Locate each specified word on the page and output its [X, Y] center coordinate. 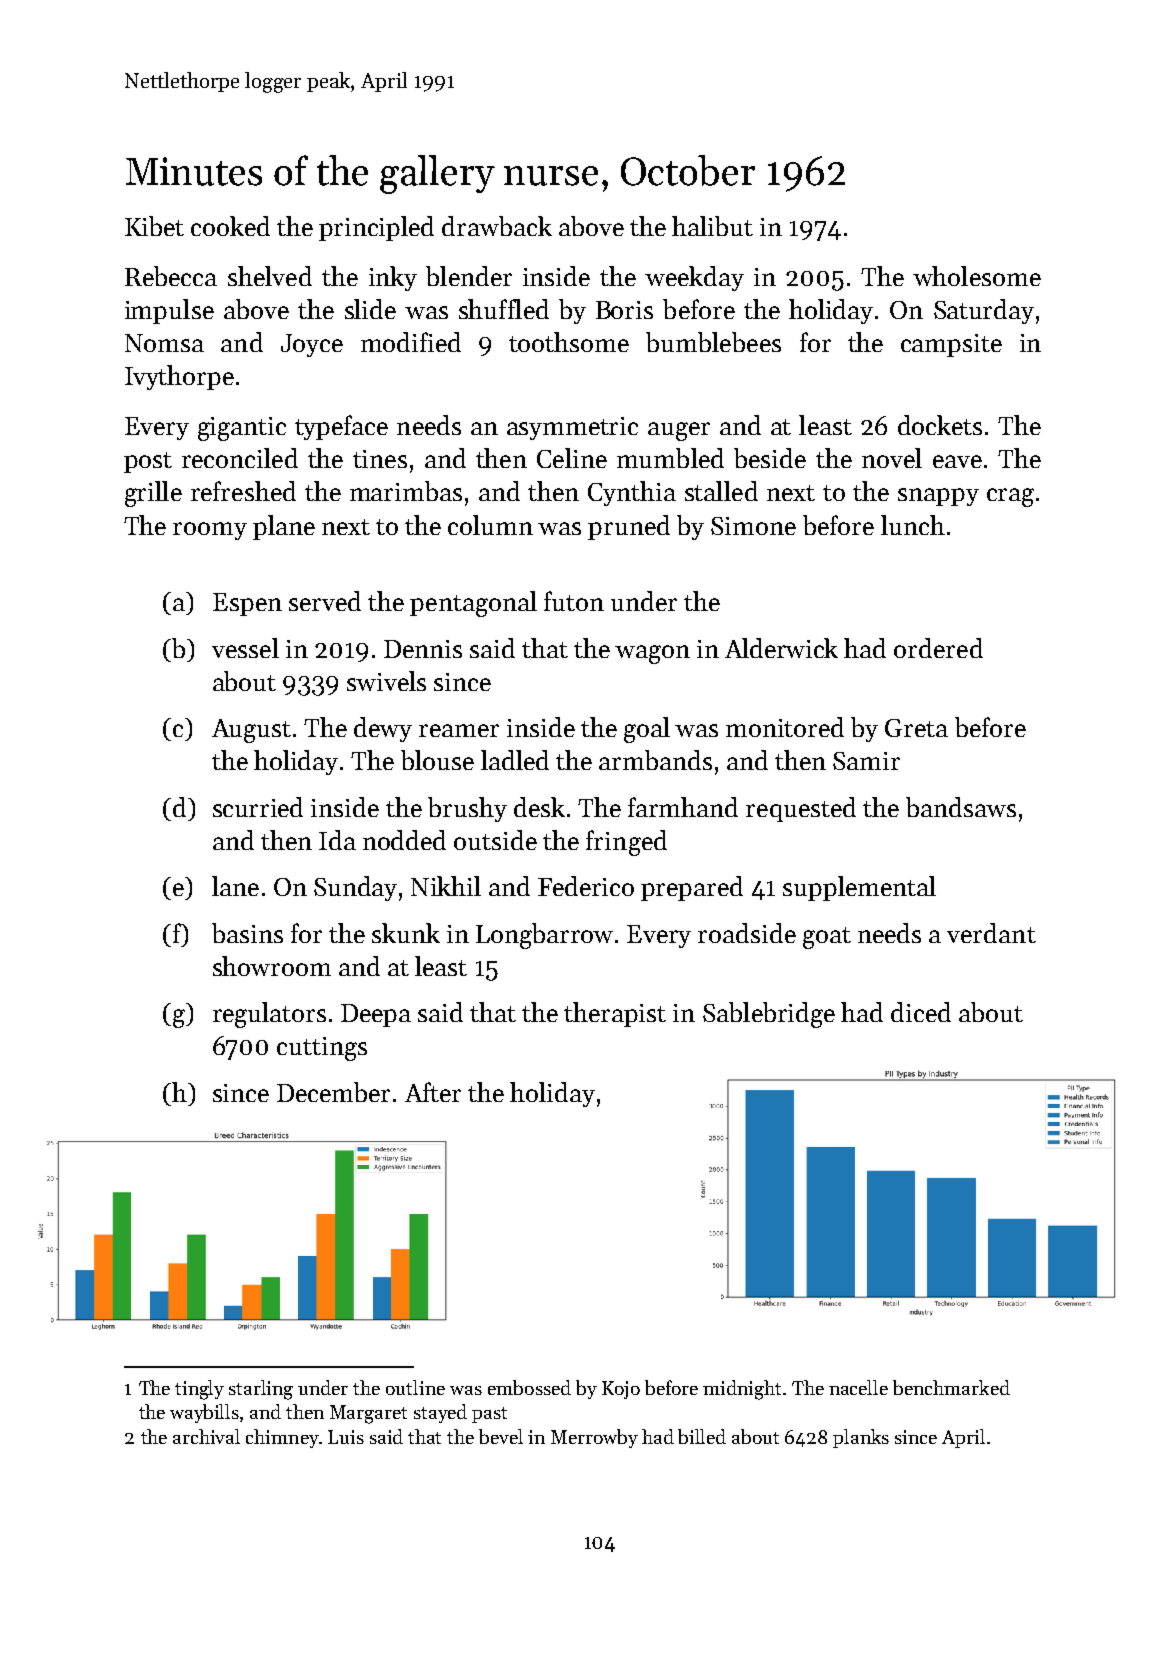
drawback [497, 226]
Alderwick [781, 648]
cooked [230, 226]
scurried [258, 807]
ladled [515, 760]
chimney [282, 1438]
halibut [712, 226]
